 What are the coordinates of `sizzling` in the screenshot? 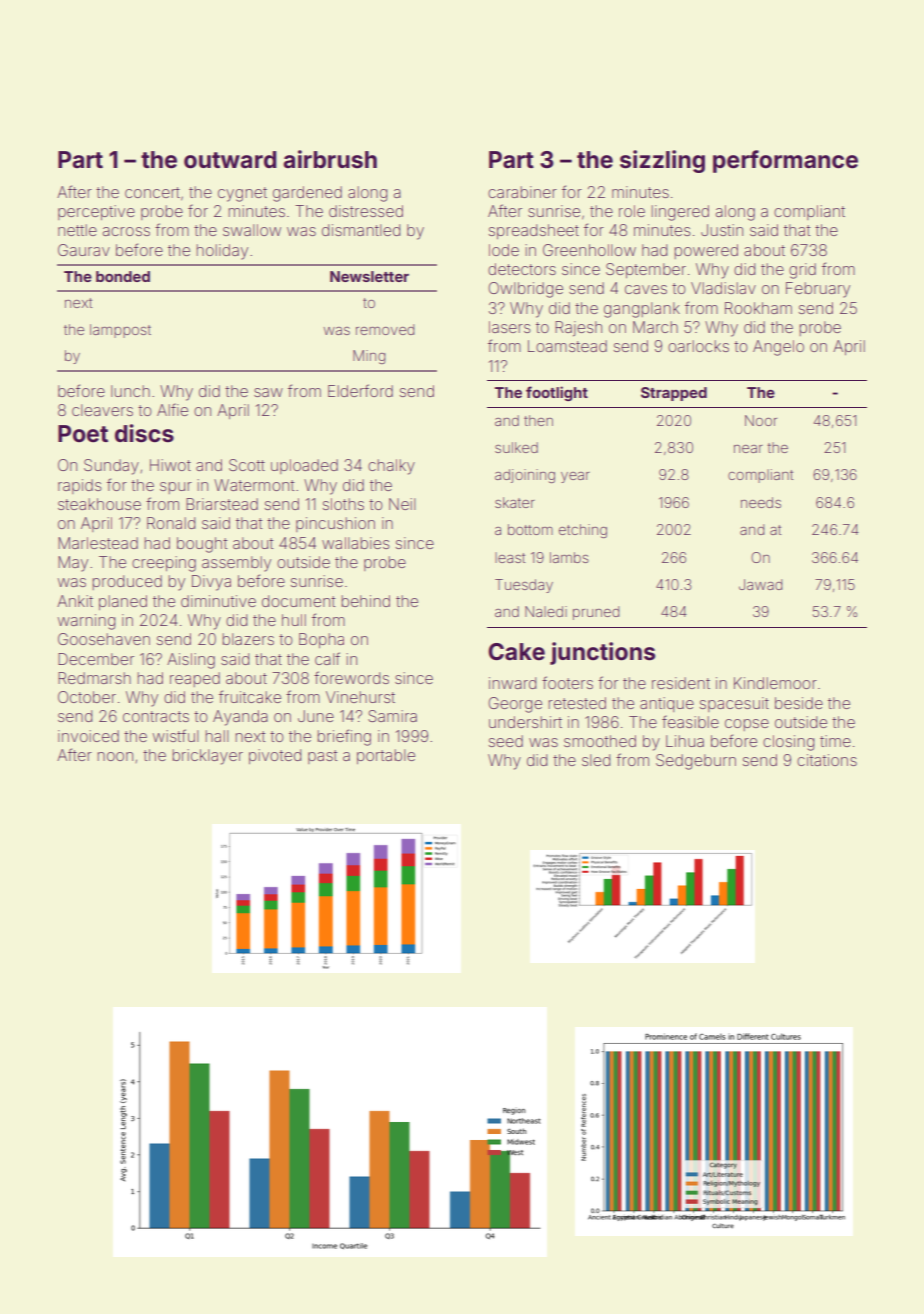 It's located at (662, 161).
